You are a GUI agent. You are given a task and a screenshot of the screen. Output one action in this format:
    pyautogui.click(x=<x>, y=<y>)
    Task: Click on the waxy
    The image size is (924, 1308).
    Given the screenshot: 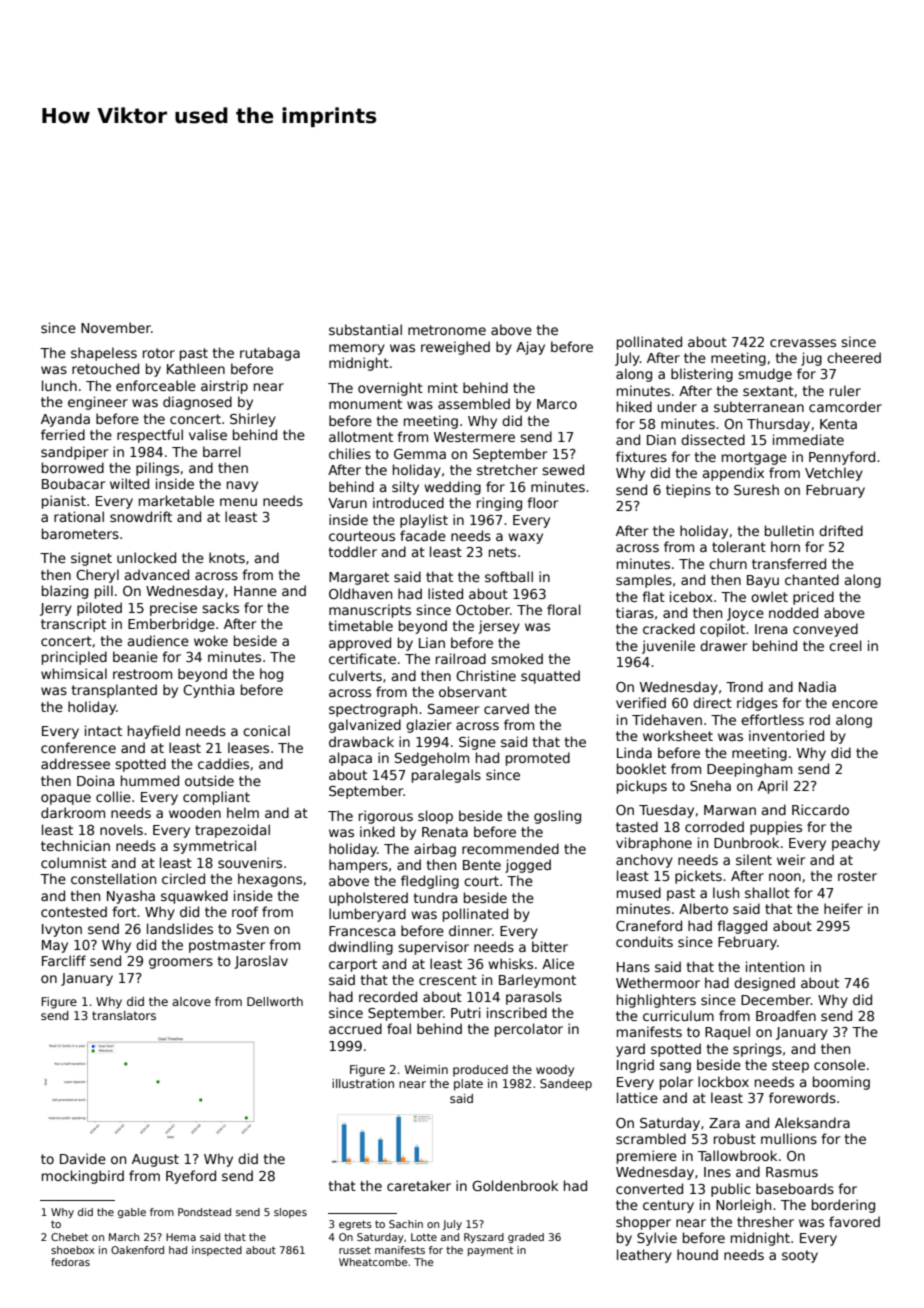 What is the action you would take?
    pyautogui.click(x=525, y=538)
